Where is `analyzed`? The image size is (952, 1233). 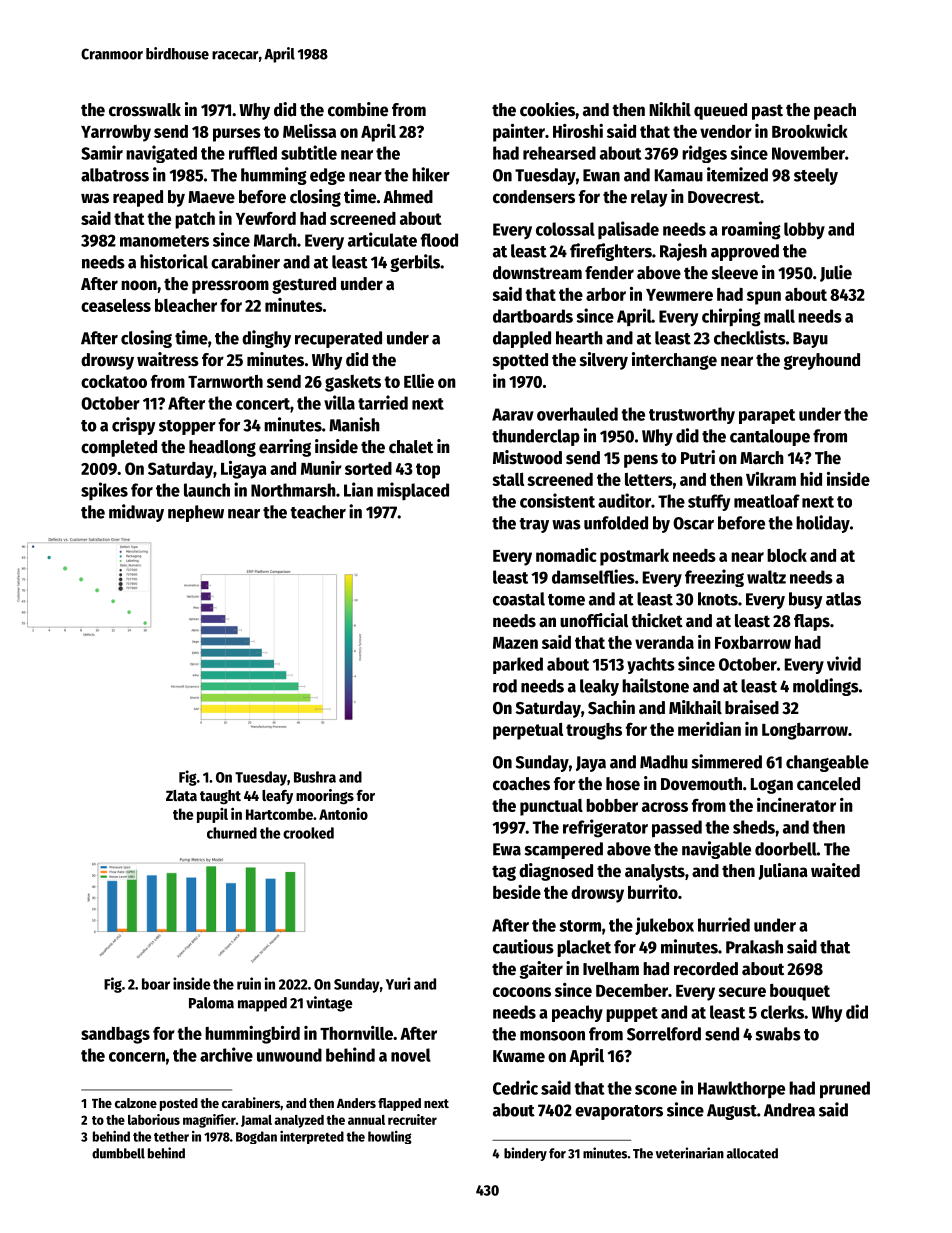 analyzed is located at coordinates (299, 1121).
